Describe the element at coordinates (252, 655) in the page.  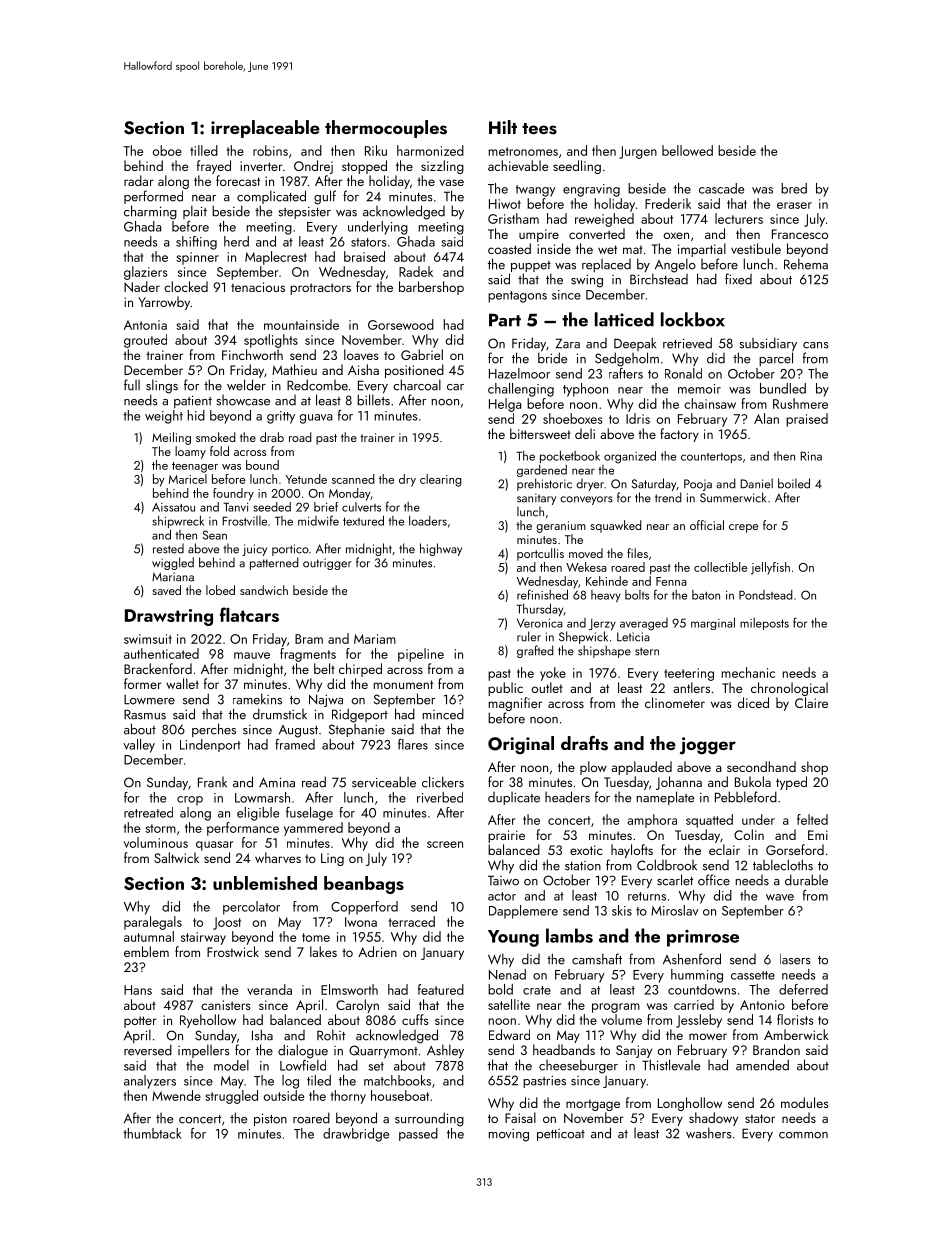
I see `mauve` at that location.
